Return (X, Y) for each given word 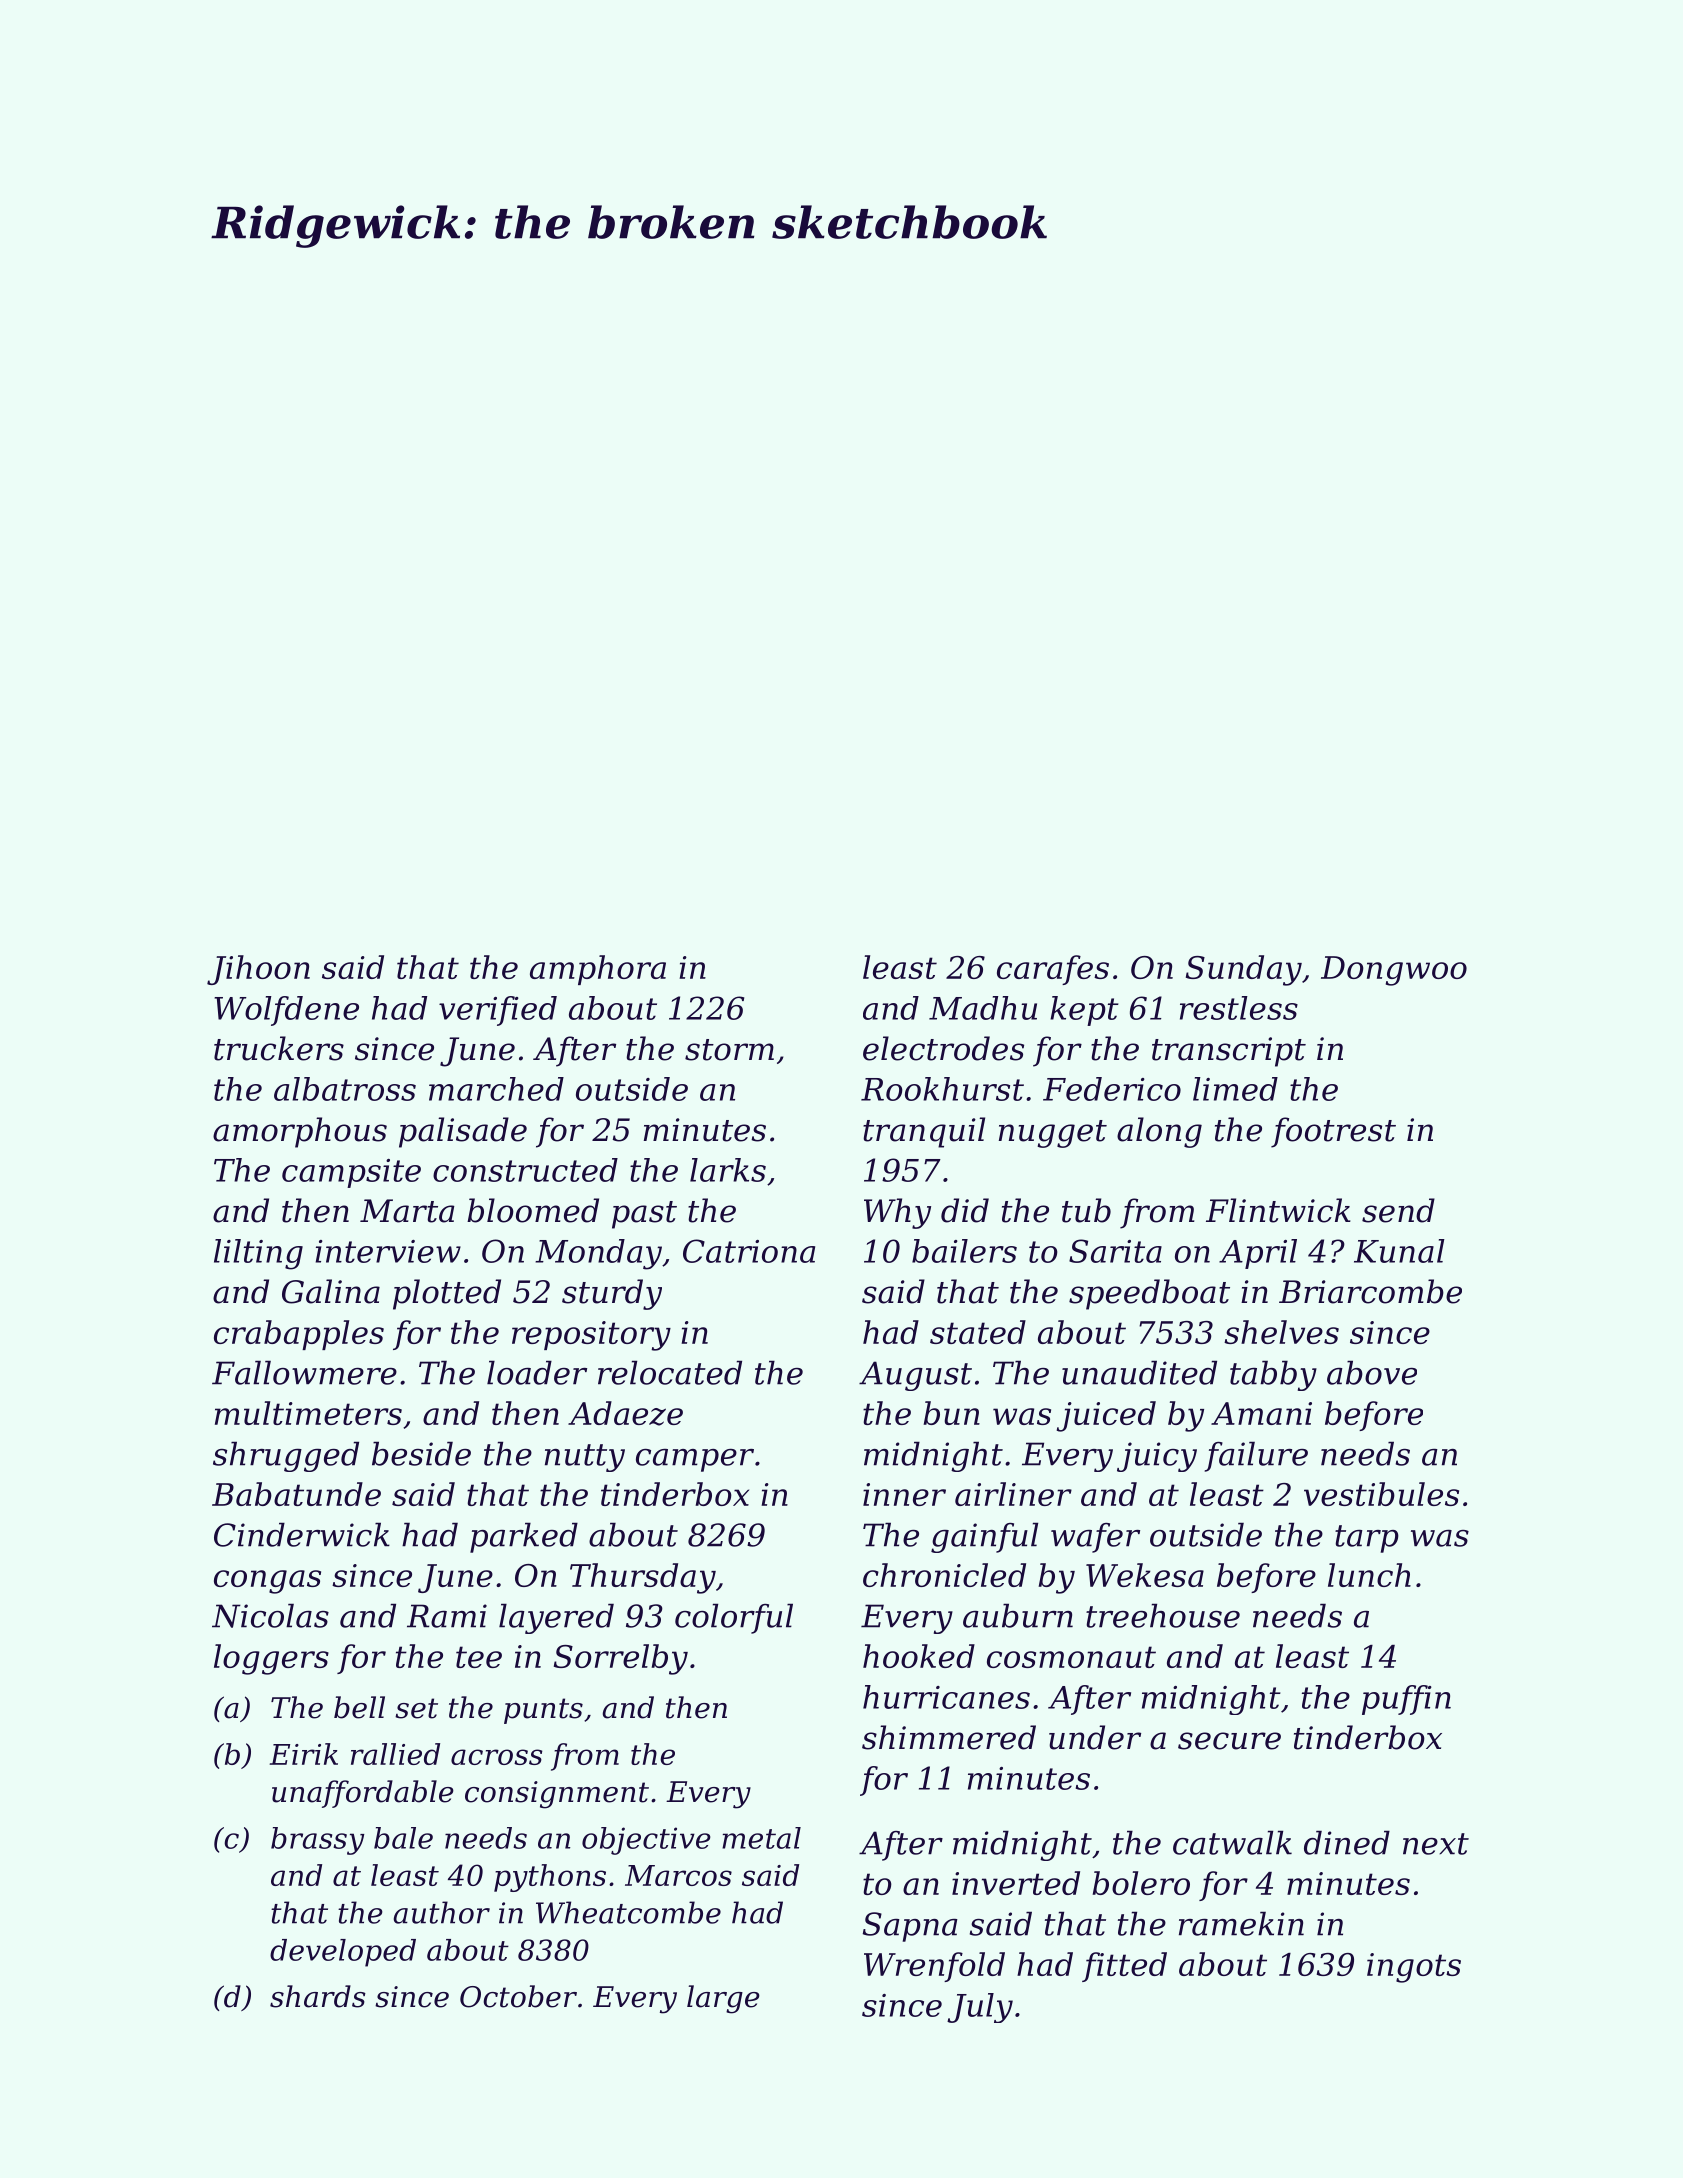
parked (524, 1538)
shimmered (949, 1737)
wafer (1095, 1538)
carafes (1053, 970)
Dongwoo (1394, 971)
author (442, 1912)
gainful (984, 1538)
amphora (598, 970)
